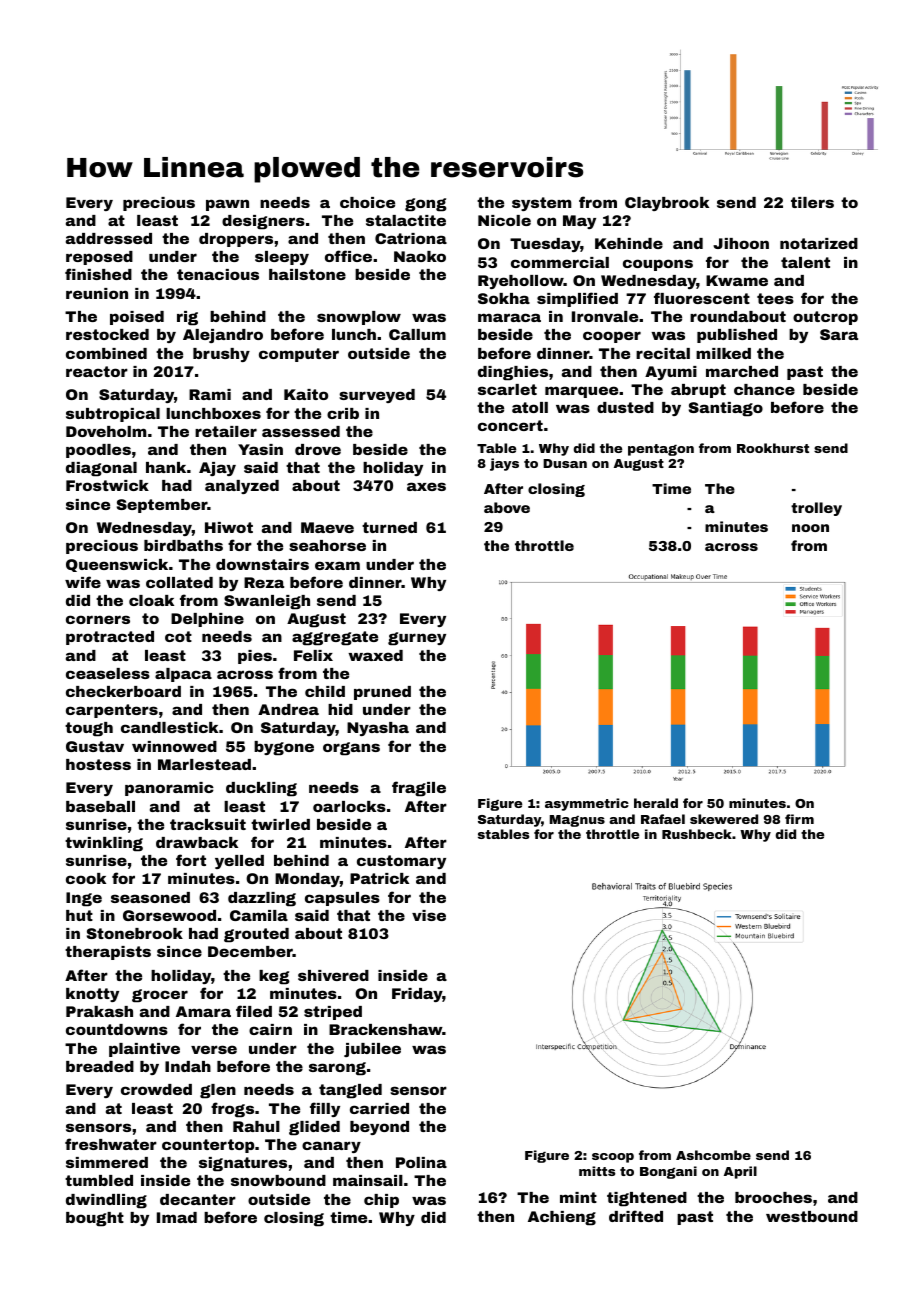  I want to click on system, so click(542, 204).
